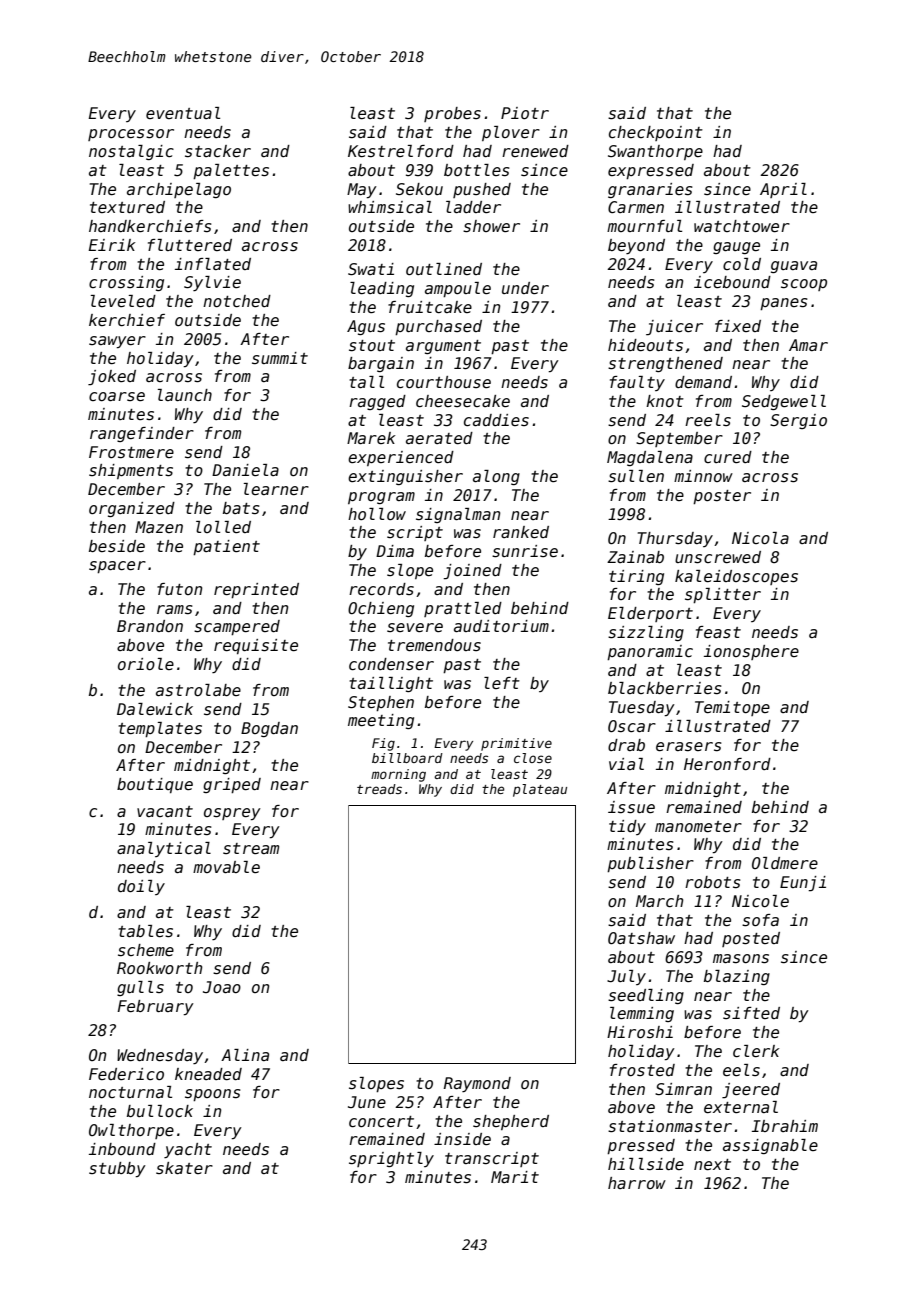 This document has width=924, height=1308. Describe the element at coordinates (131, 135) in the document. I see `processor` at that location.
